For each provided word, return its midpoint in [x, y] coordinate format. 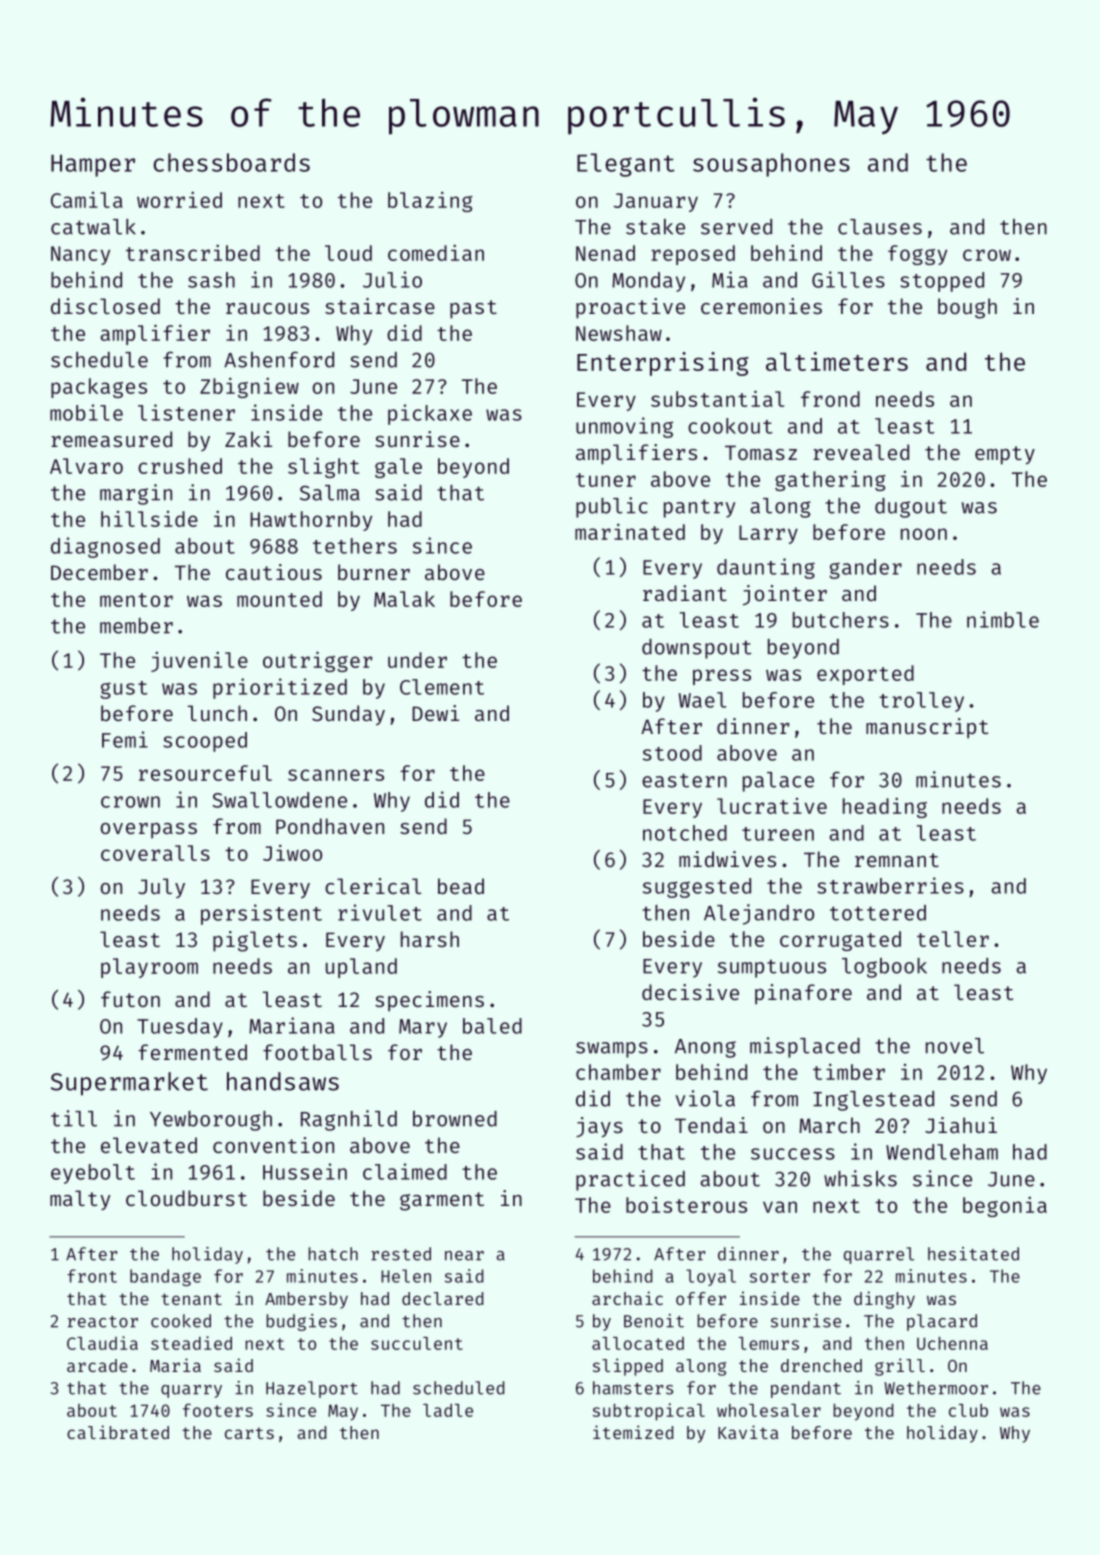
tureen [778, 834]
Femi [125, 739]
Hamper [93, 165]
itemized [633, 1432]
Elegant [626, 165]
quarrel [879, 1255]
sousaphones [771, 165]
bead [461, 886]
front [92, 1276]
